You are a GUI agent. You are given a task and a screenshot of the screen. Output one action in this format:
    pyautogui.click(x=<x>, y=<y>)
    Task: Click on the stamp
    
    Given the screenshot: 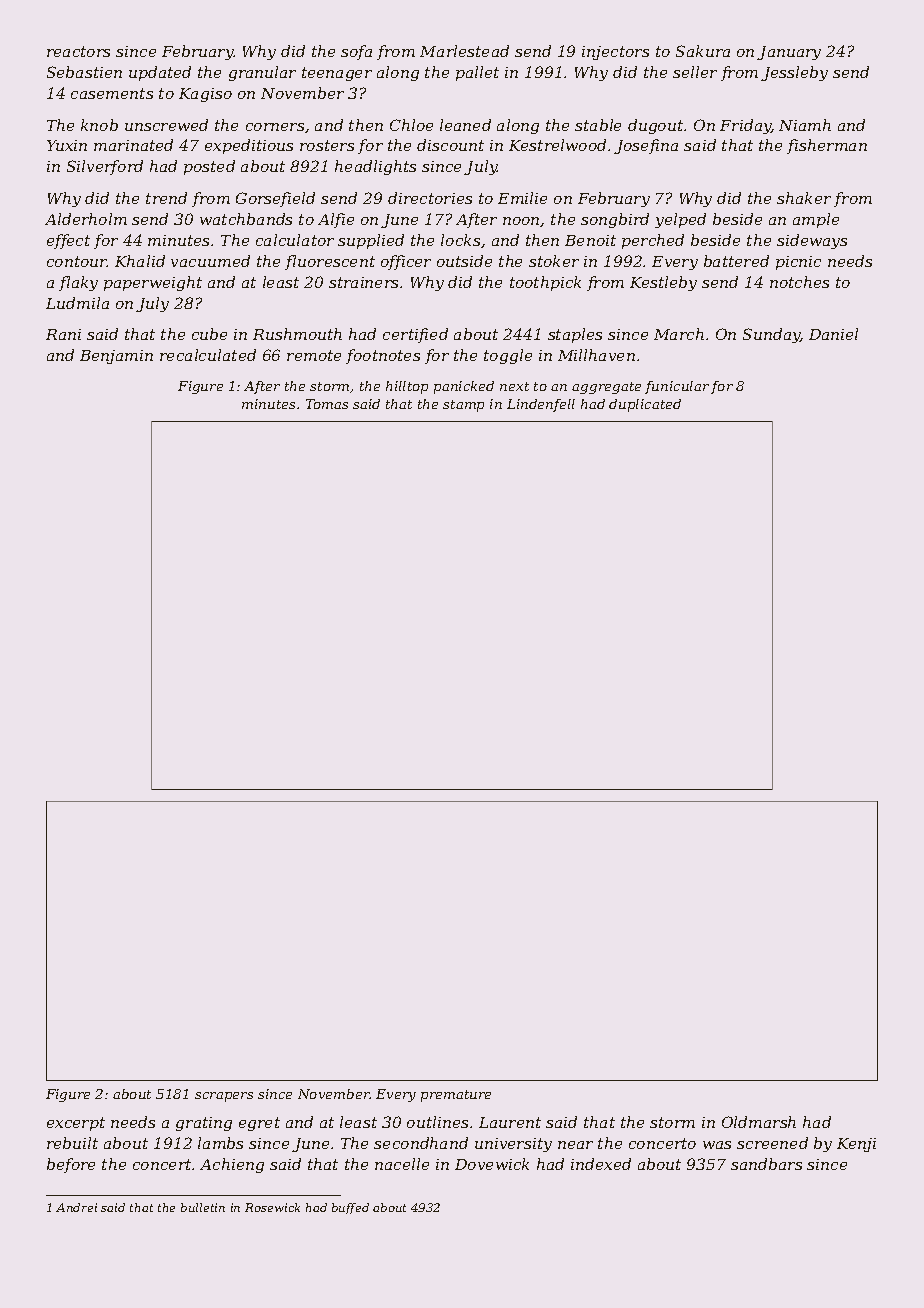 What is the action you would take?
    pyautogui.click(x=463, y=406)
